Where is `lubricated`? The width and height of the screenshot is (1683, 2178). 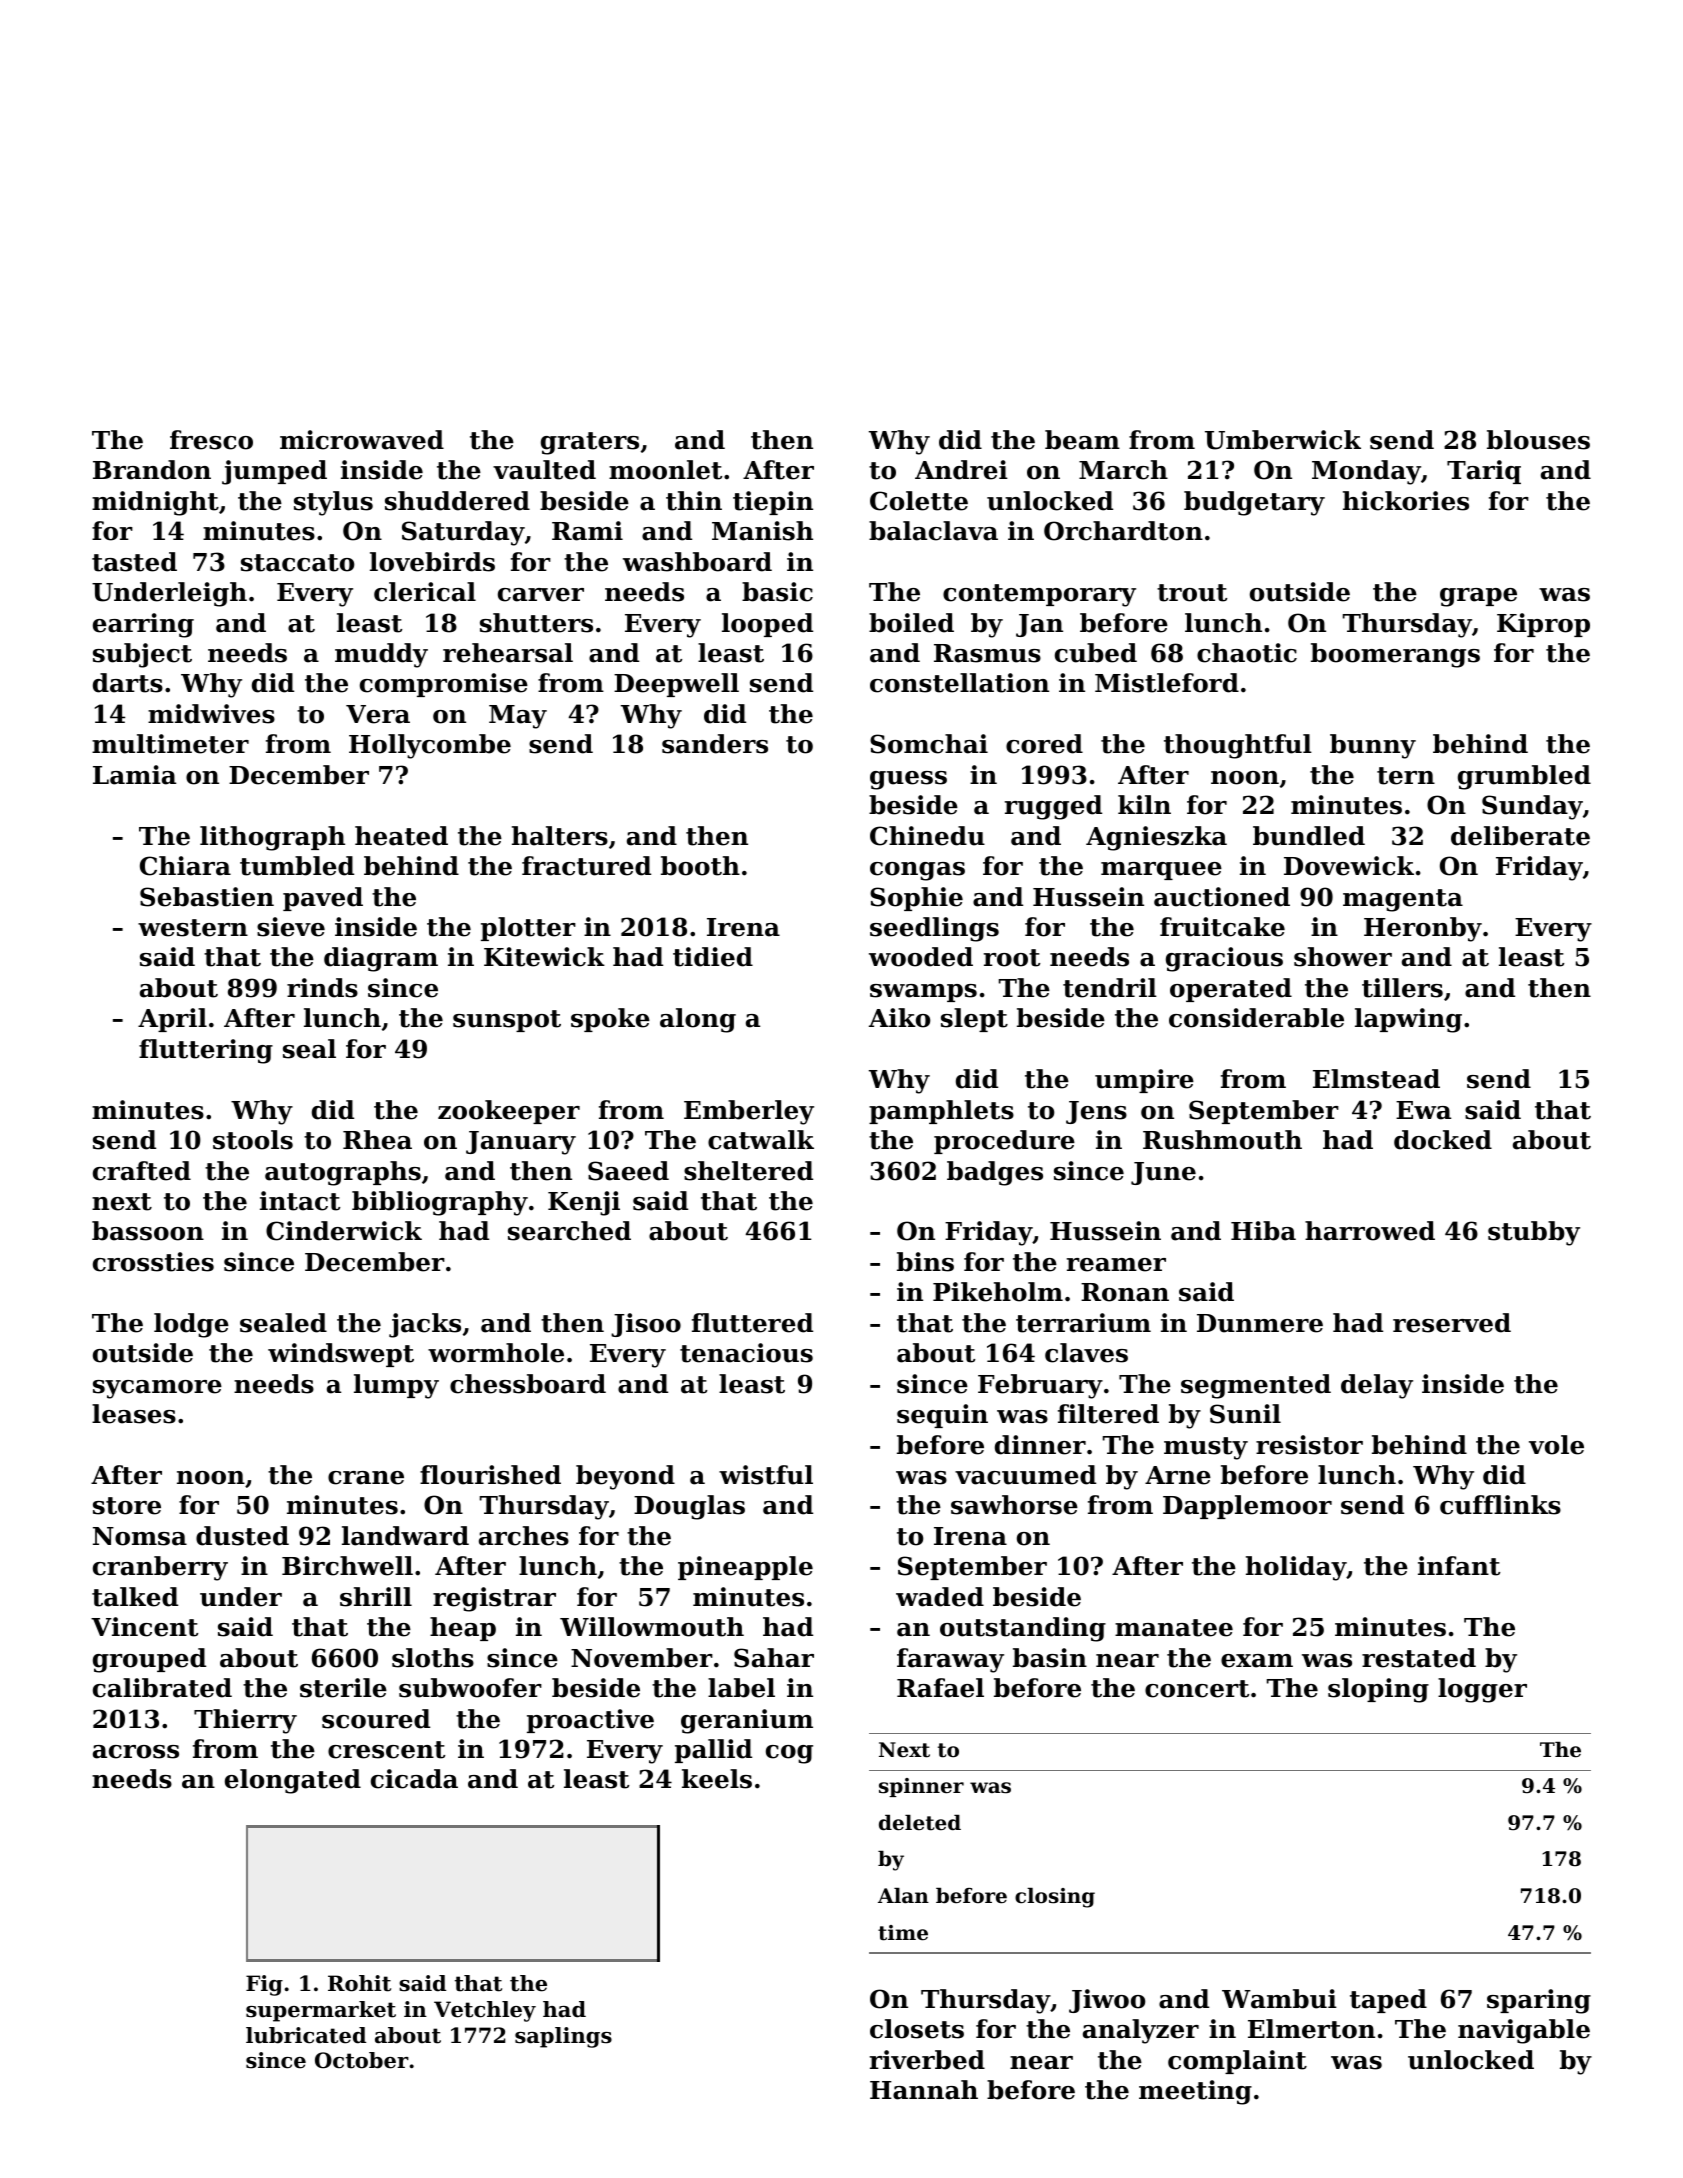 lubricated is located at coordinates (306, 2035).
